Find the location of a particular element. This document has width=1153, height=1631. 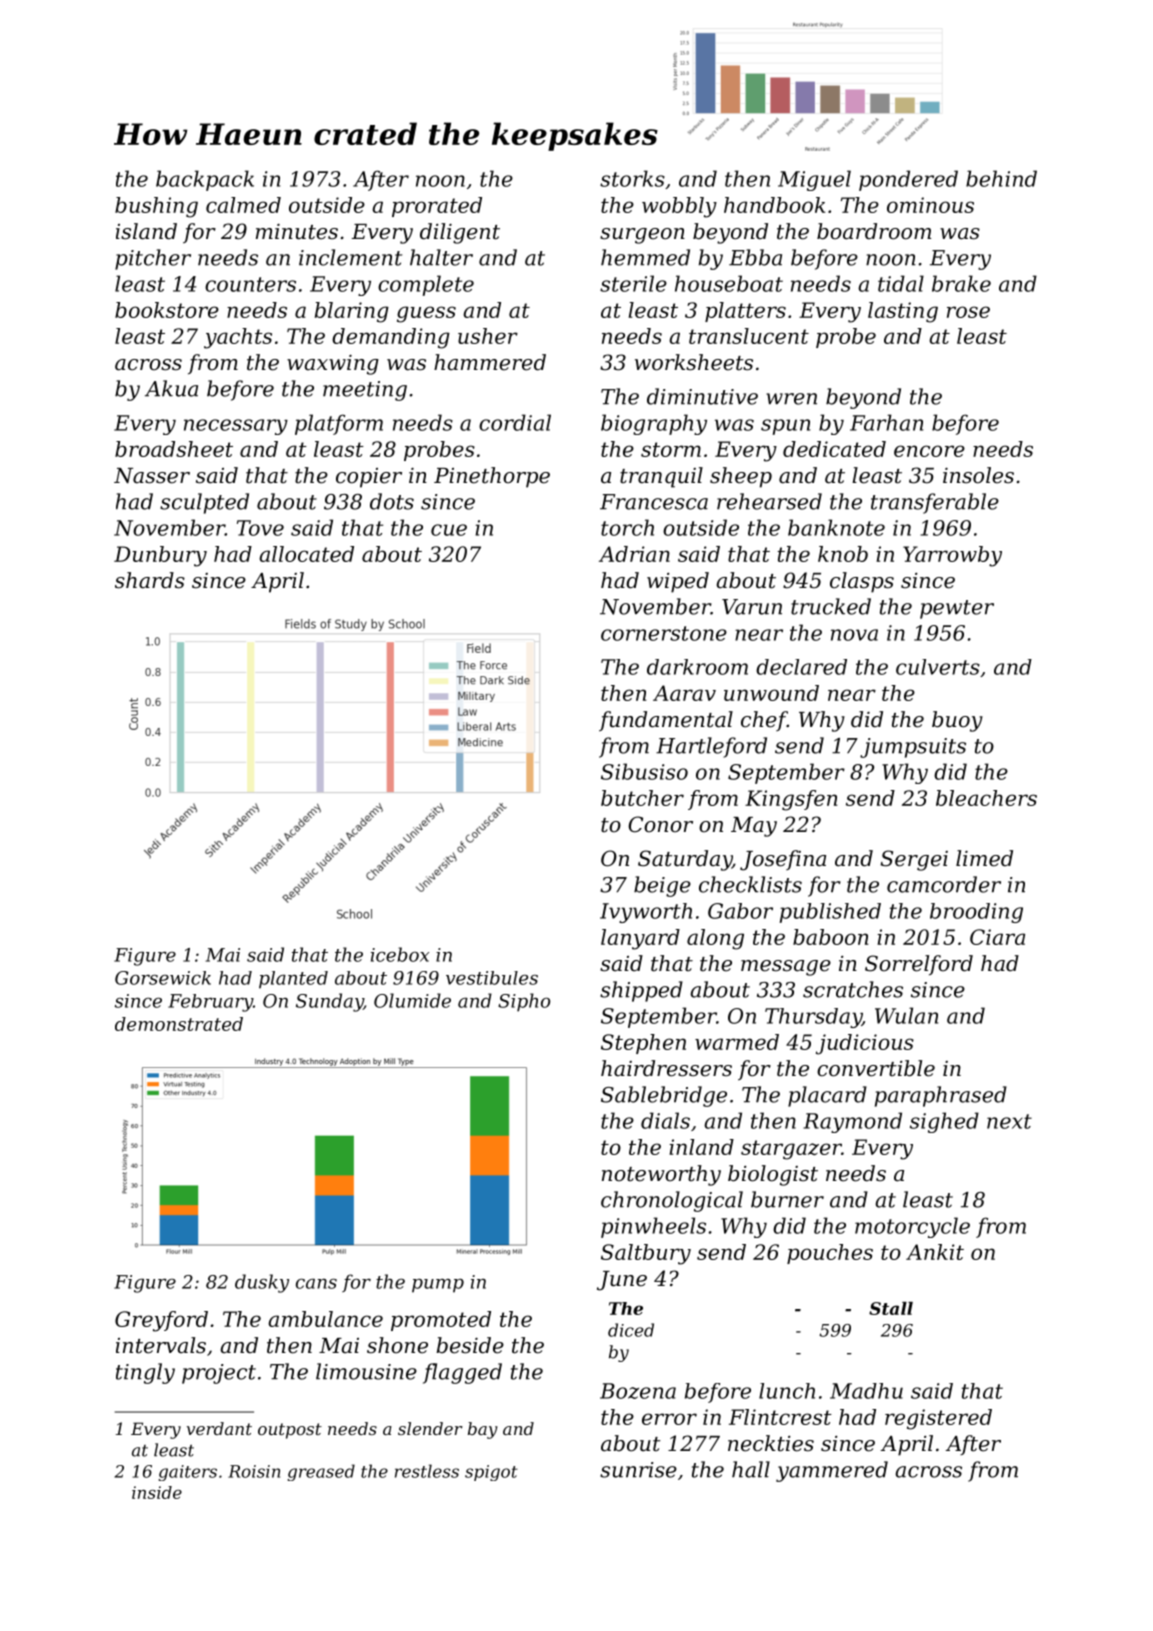

banknote is located at coordinates (836, 527).
